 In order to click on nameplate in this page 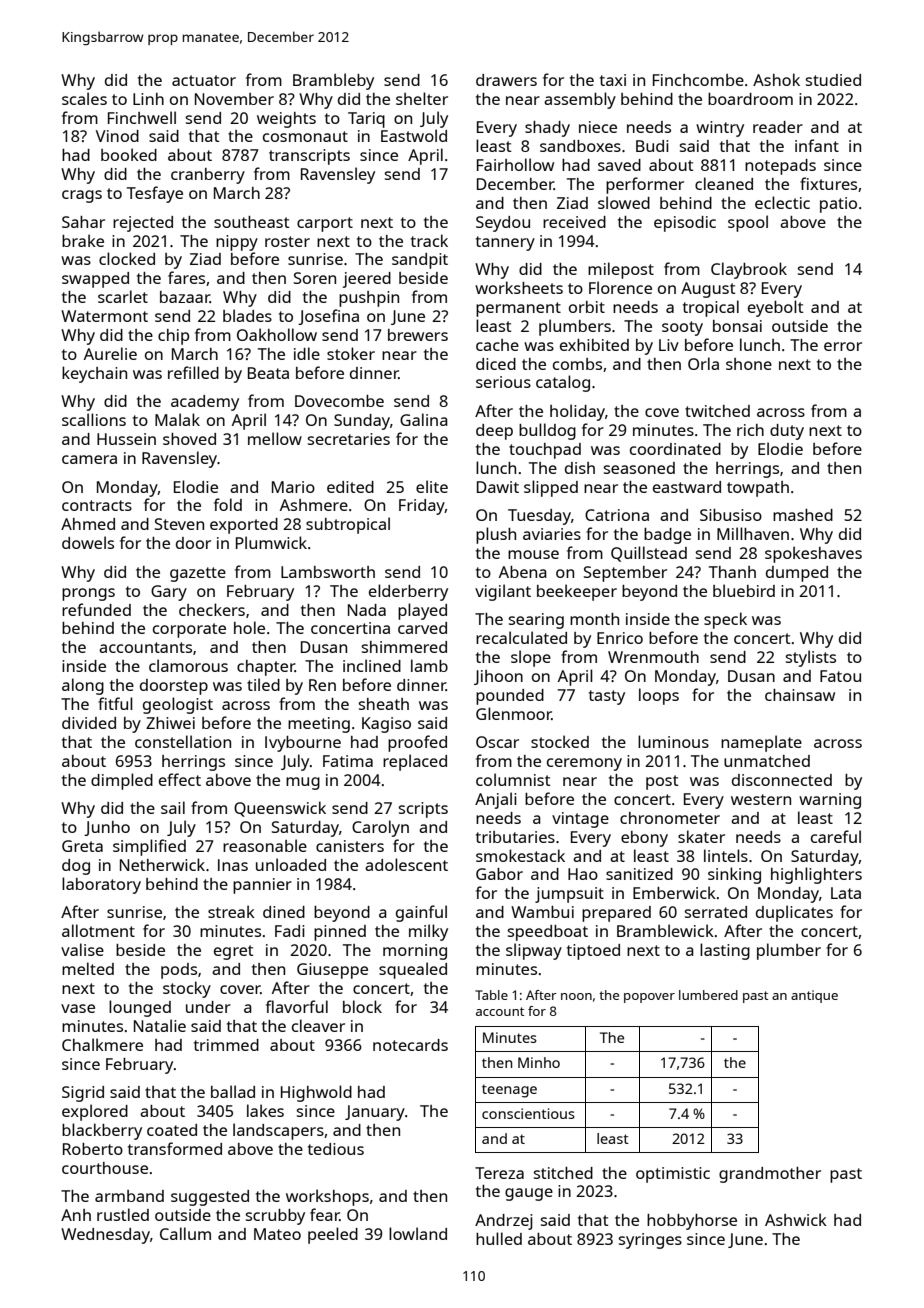, I will do `click(761, 743)`.
